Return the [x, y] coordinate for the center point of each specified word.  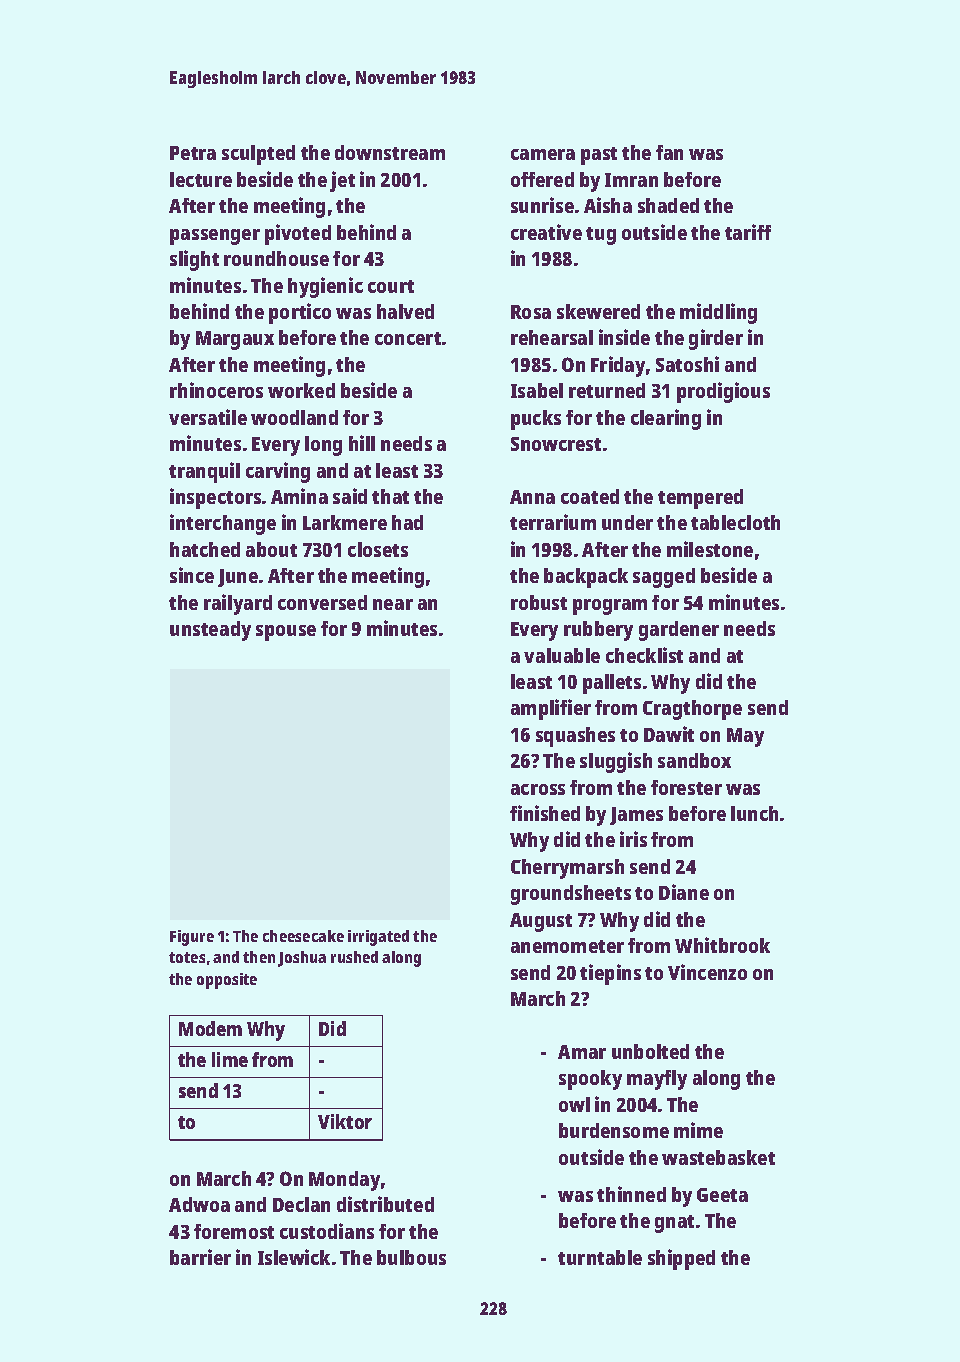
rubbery [598, 631]
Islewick [294, 1257]
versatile [208, 417]
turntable [600, 1257]
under [627, 522]
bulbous [411, 1257]
